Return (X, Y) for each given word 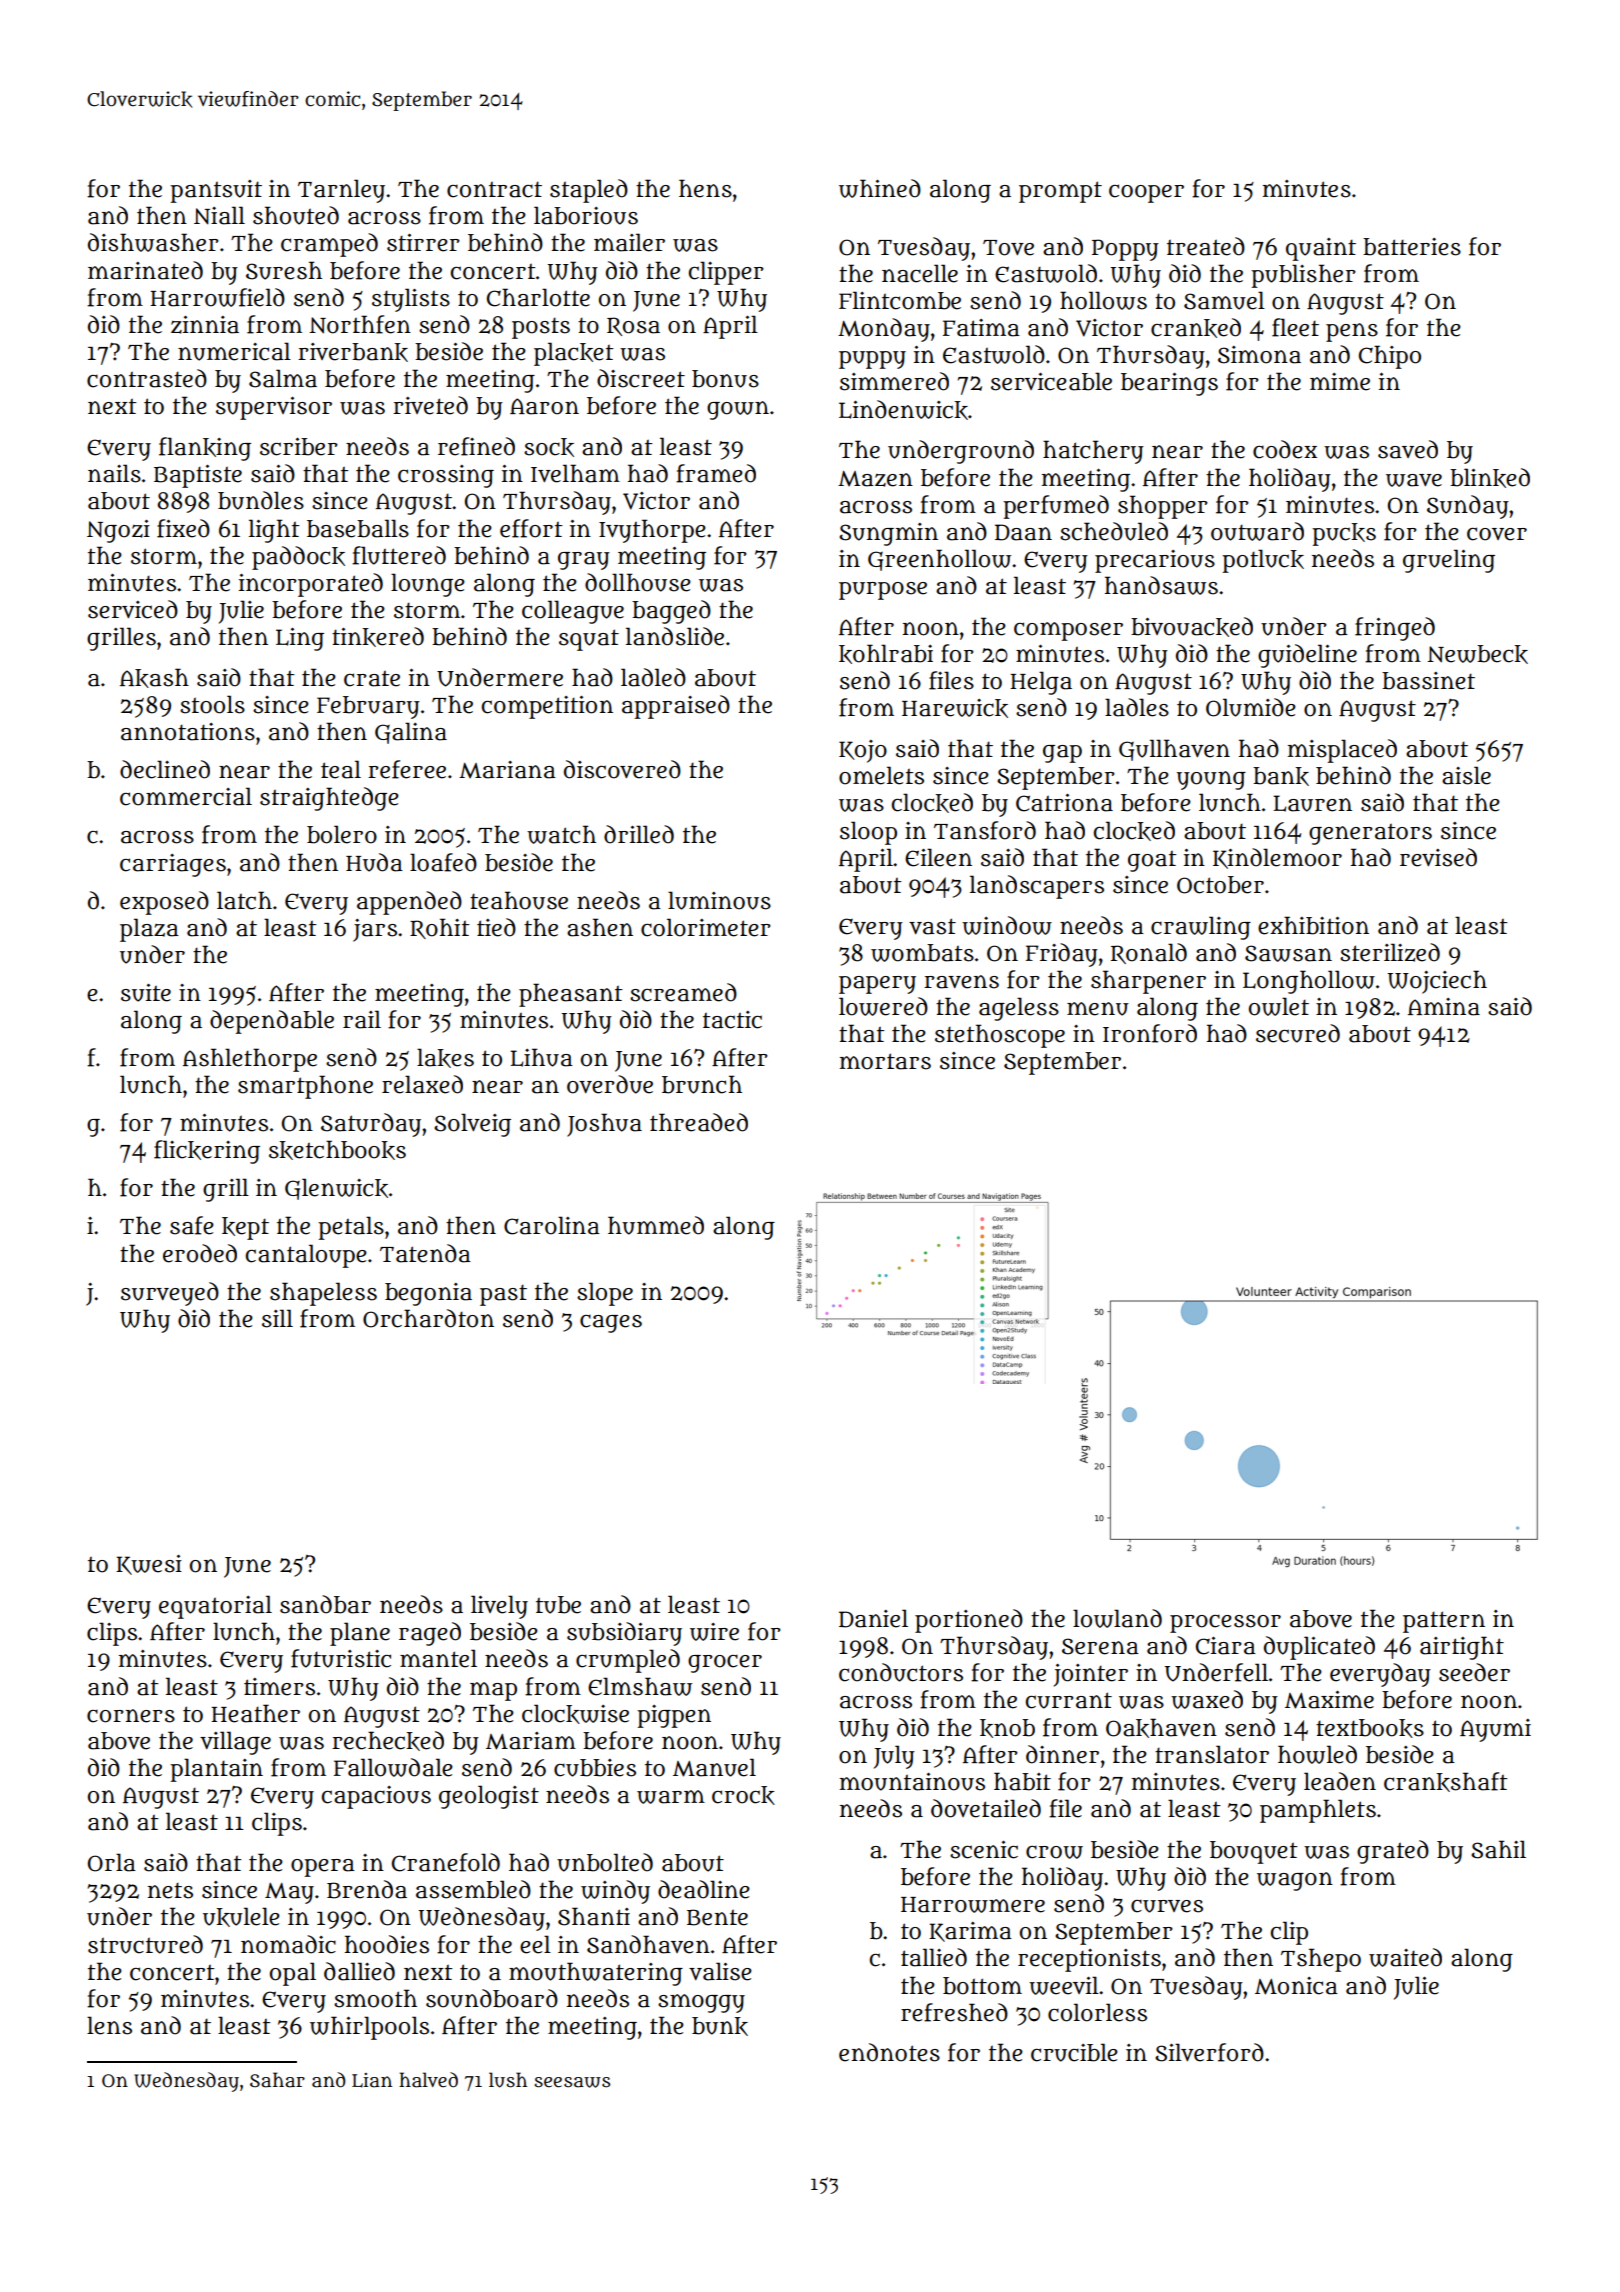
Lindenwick (903, 410)
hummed (656, 1225)
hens (705, 188)
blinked (1490, 478)
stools (212, 704)
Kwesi (149, 1565)
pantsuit (216, 191)
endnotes (889, 2052)
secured (1298, 1033)
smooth (375, 1998)
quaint (1321, 249)
